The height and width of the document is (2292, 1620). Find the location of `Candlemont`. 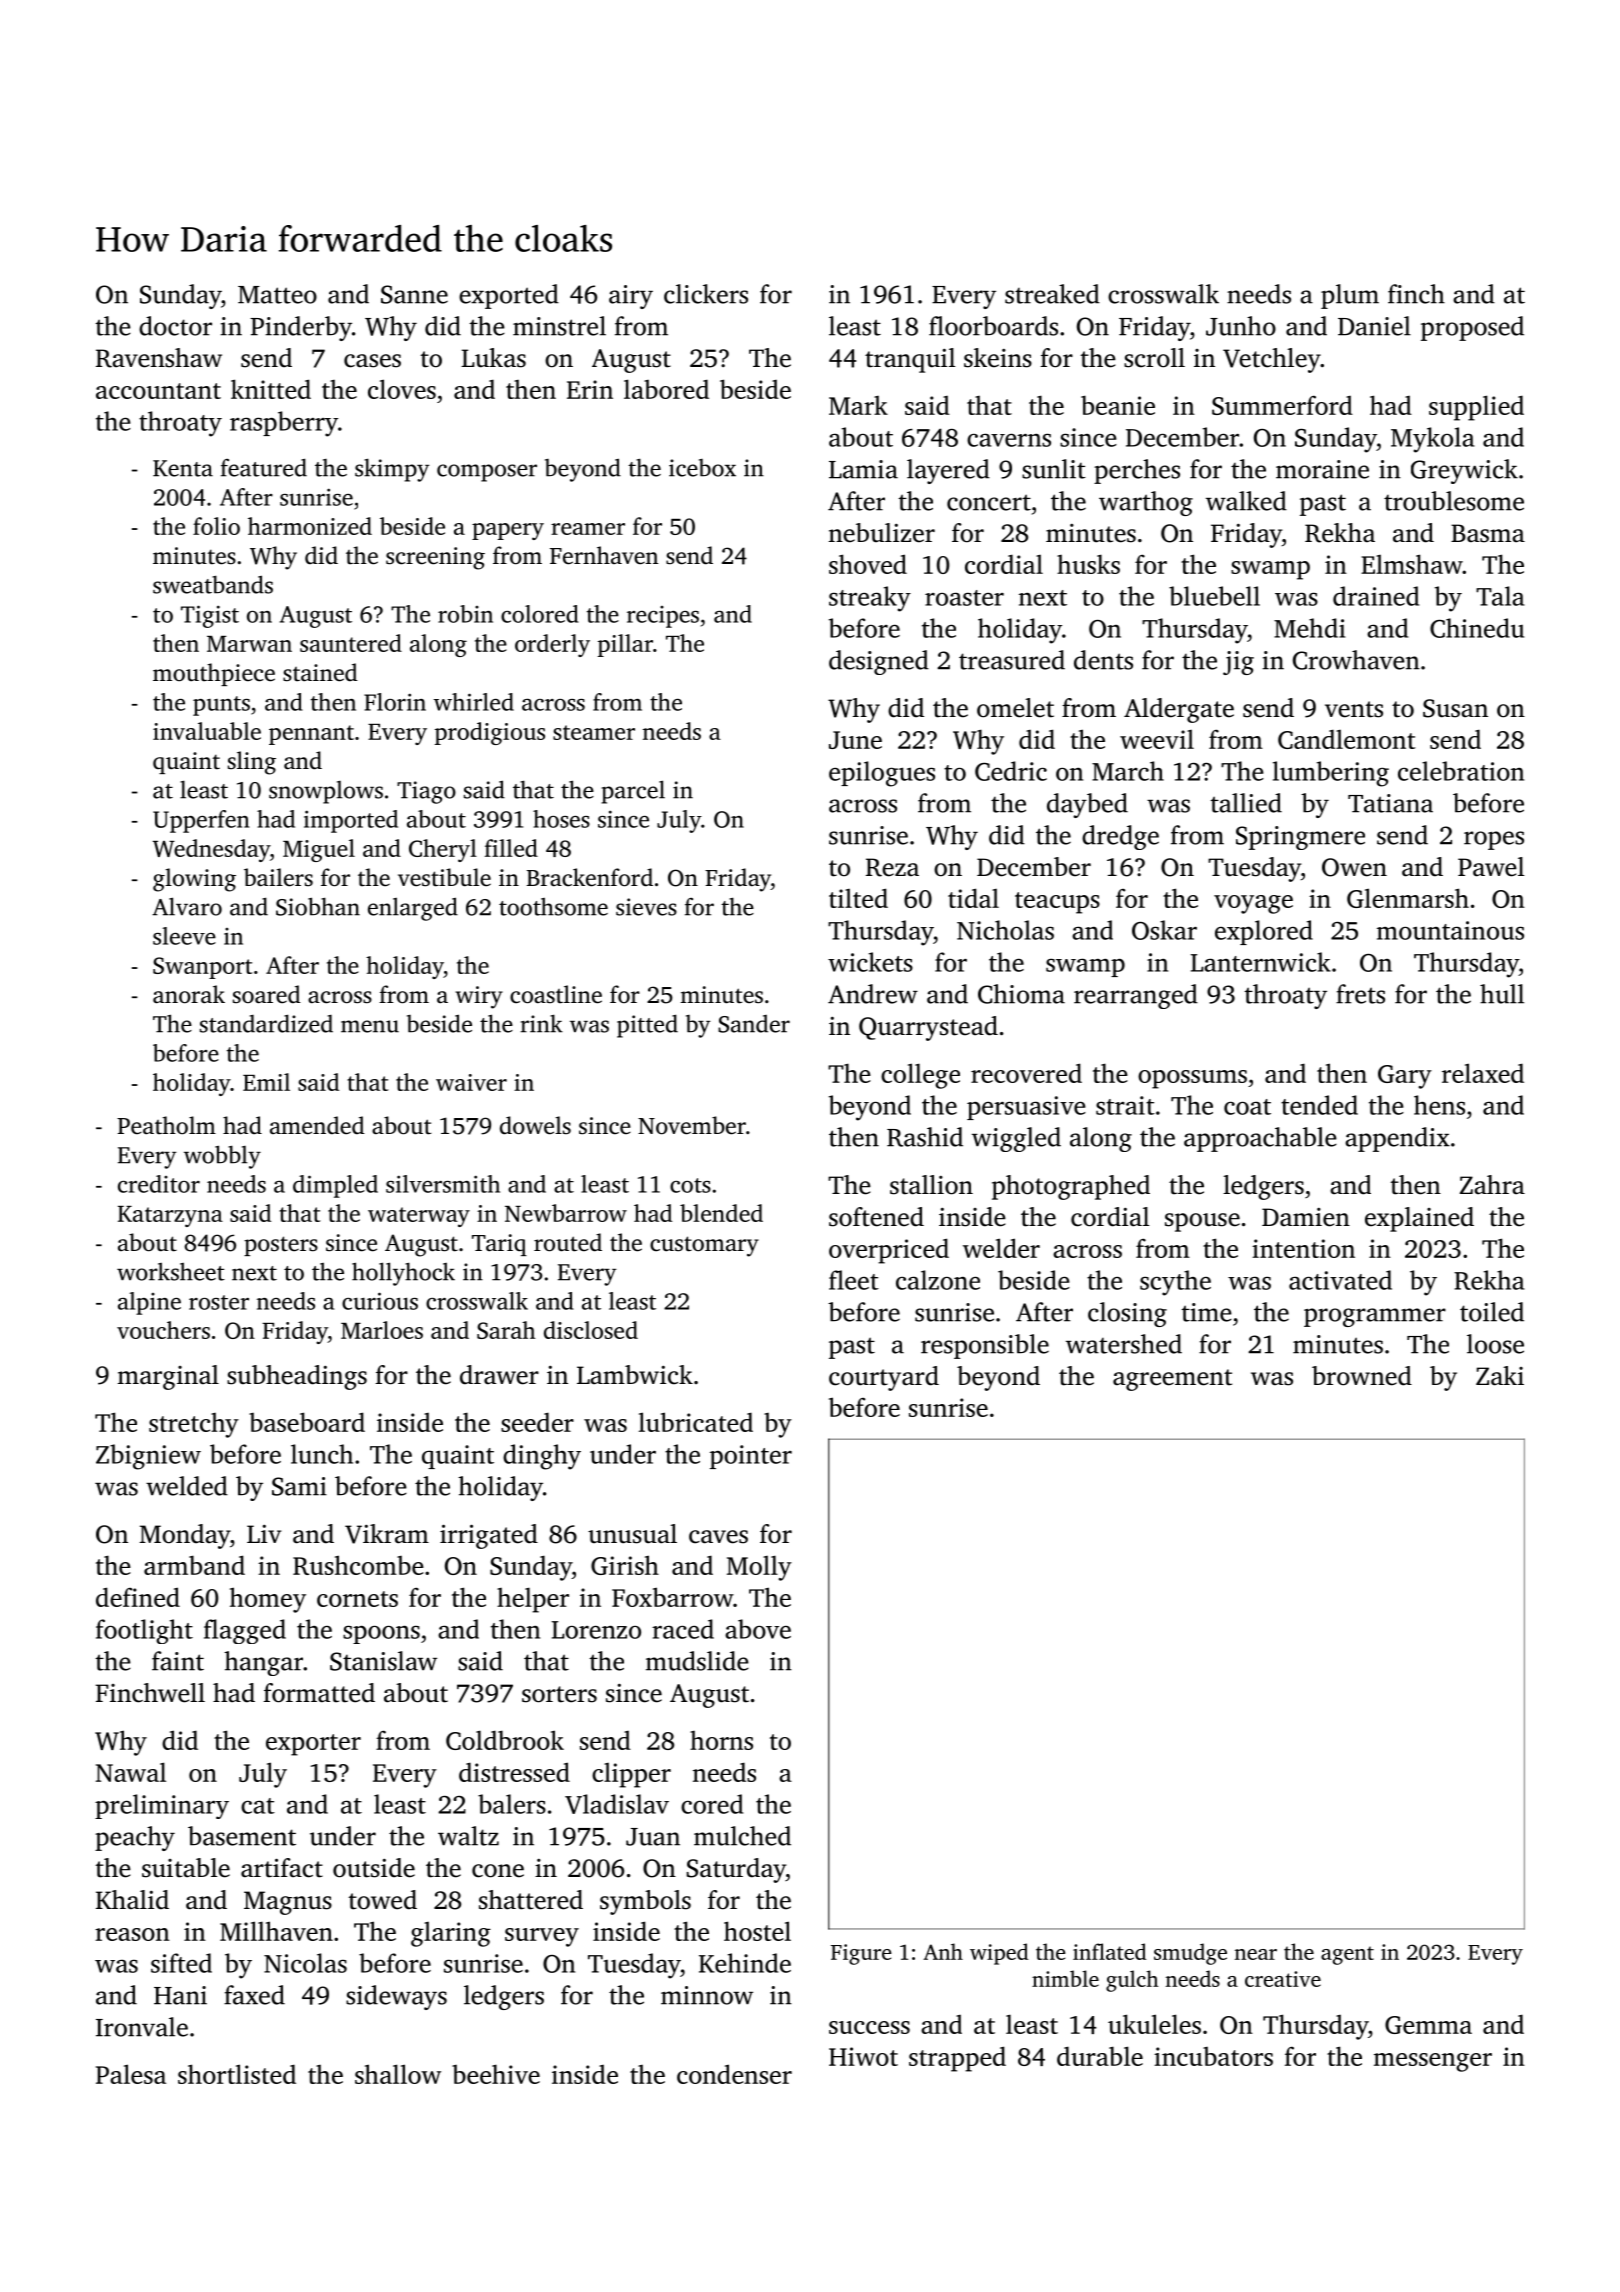

Candlemont is located at coordinates (1347, 739).
